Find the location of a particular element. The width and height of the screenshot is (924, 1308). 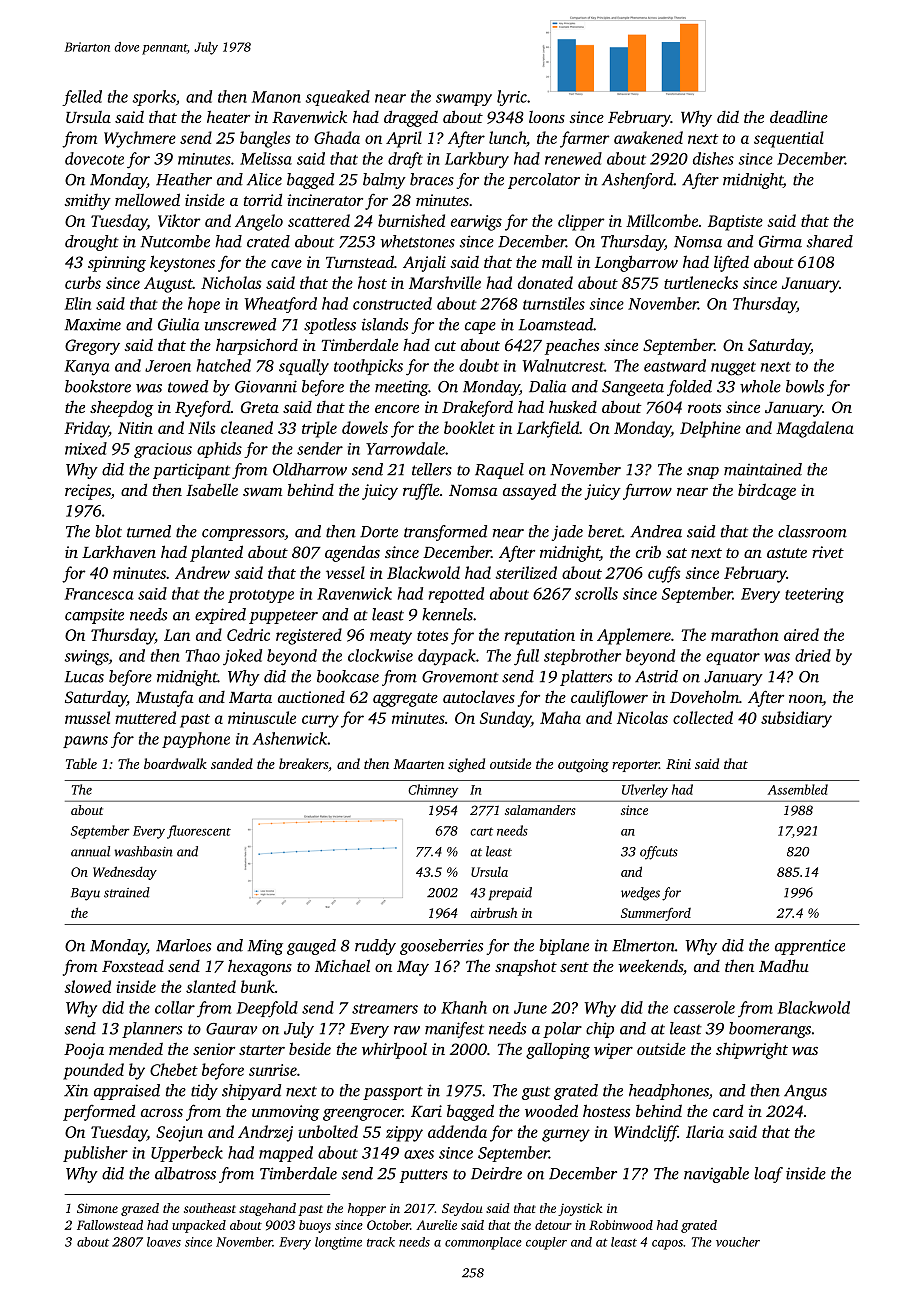

Marshville is located at coordinates (445, 282).
